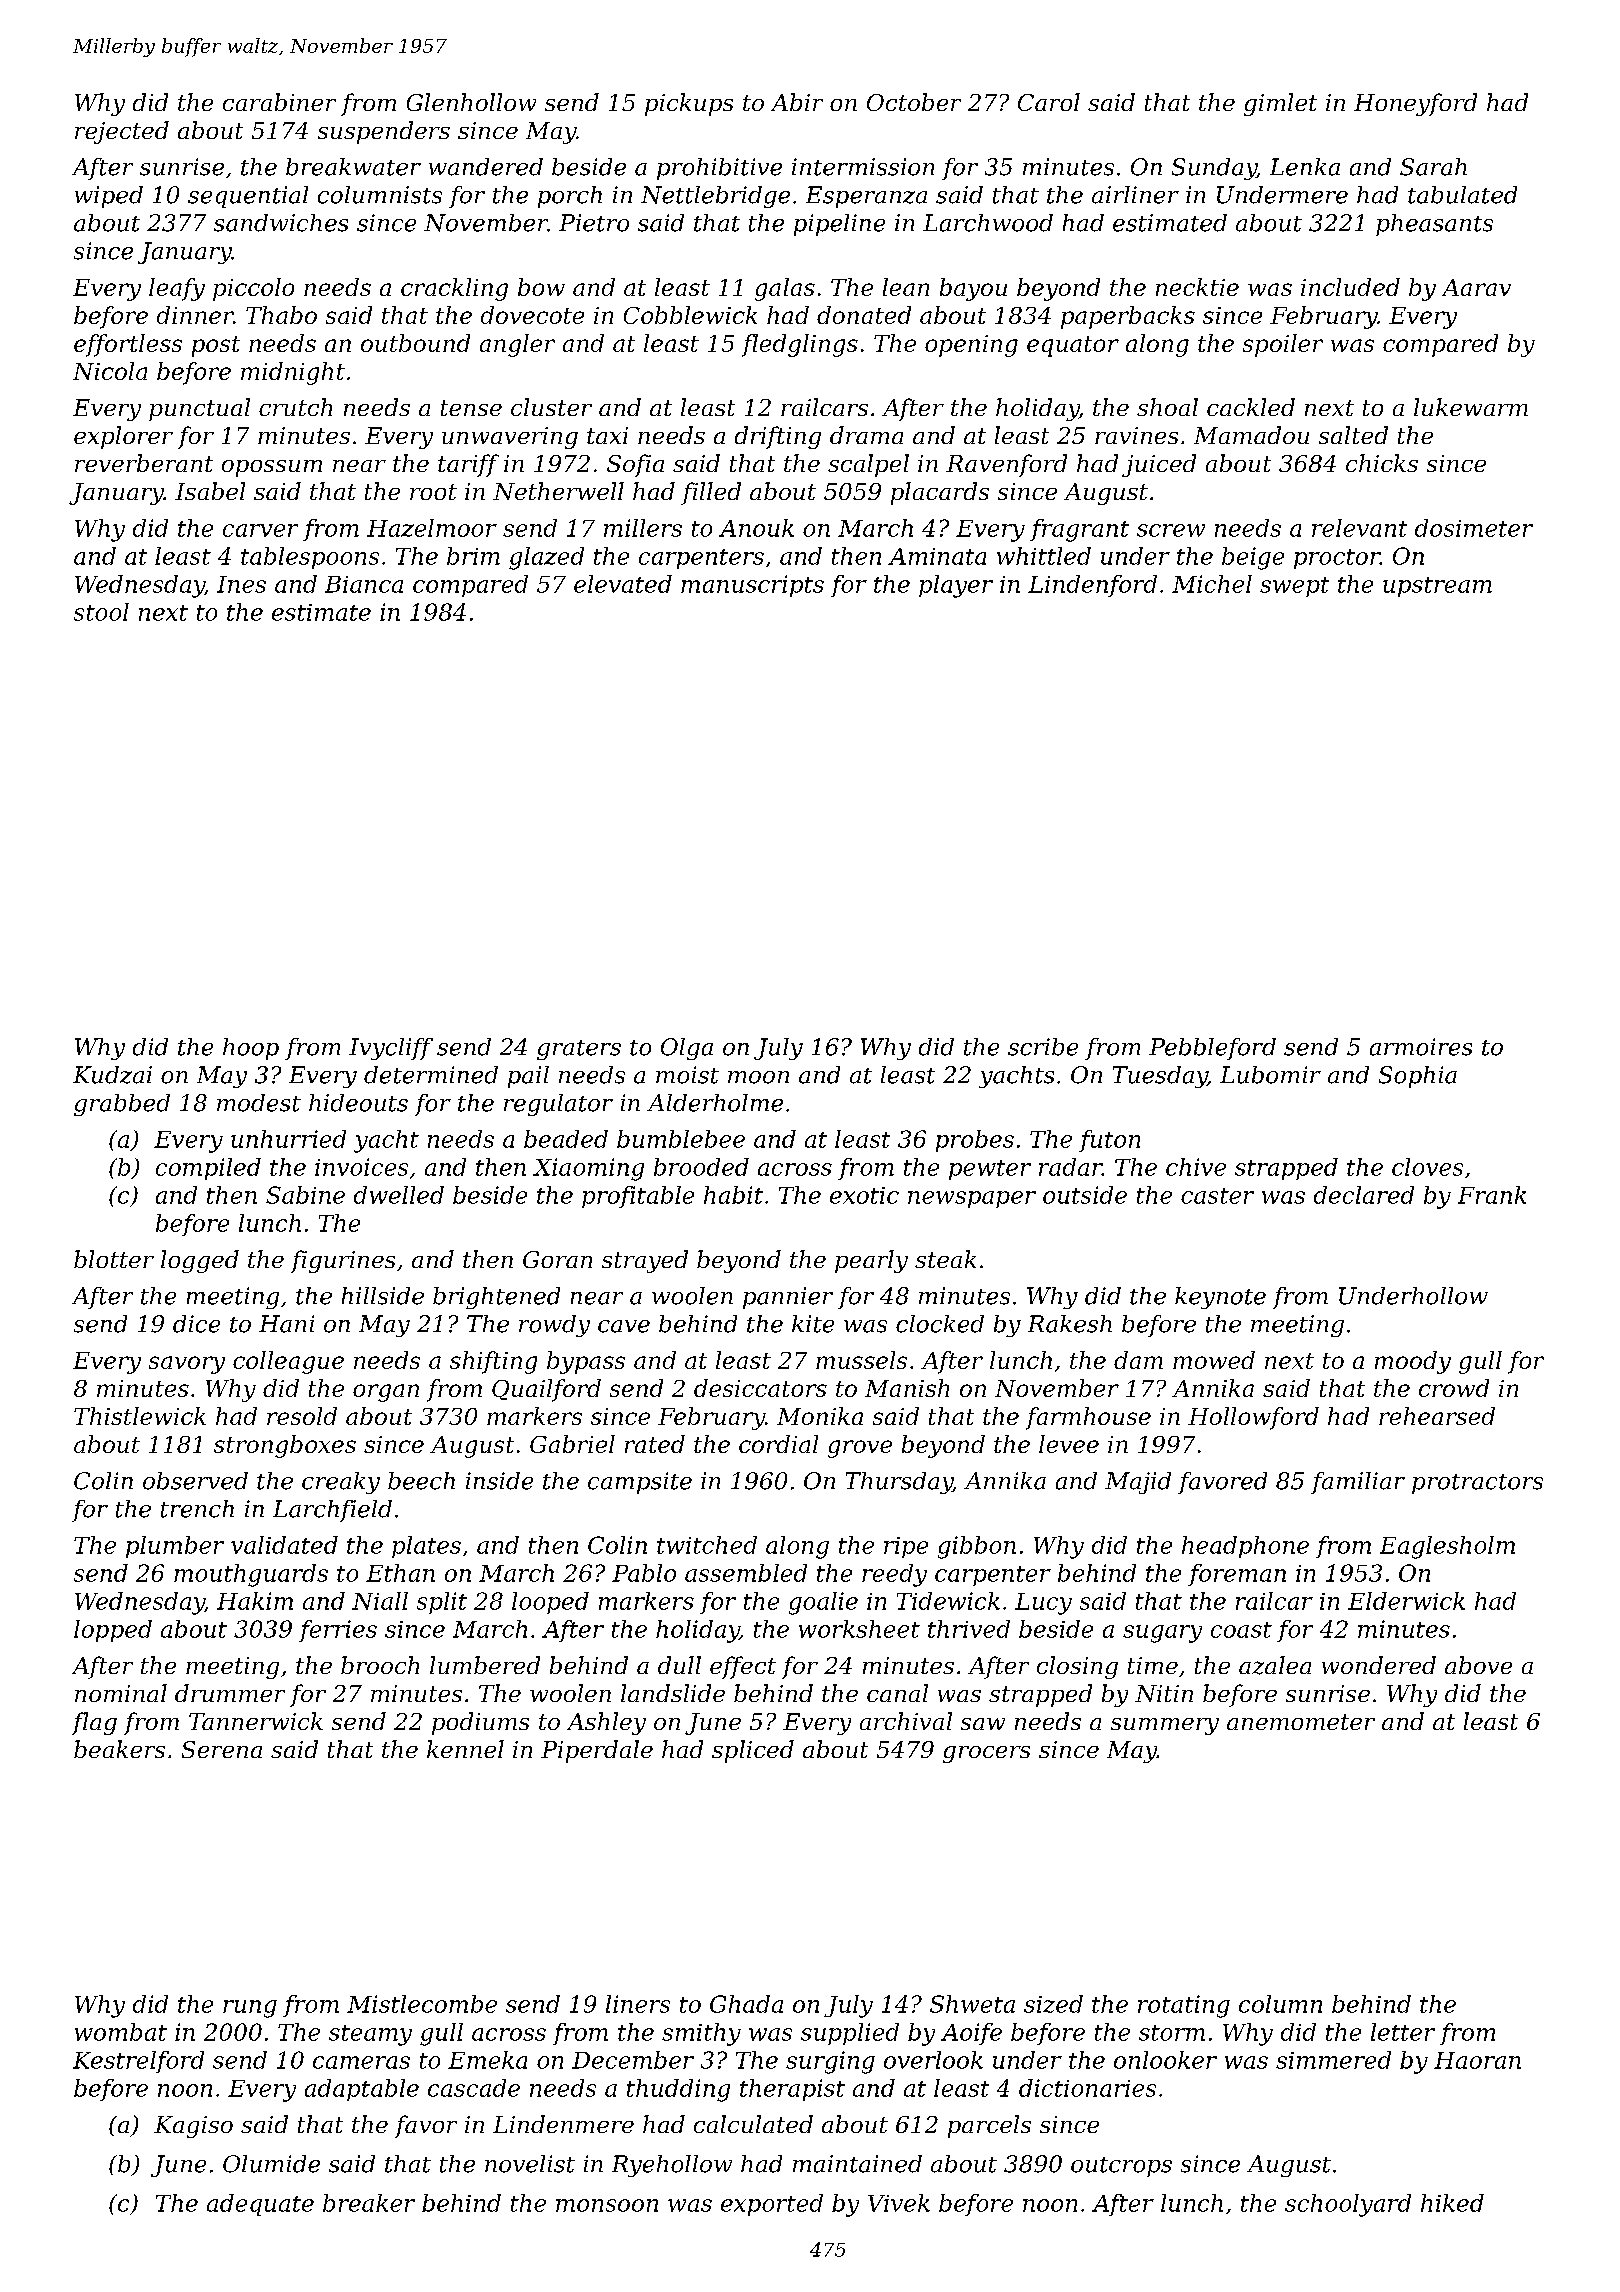  Describe the element at coordinates (797, 102) in the image. I see `Abir` at that location.
